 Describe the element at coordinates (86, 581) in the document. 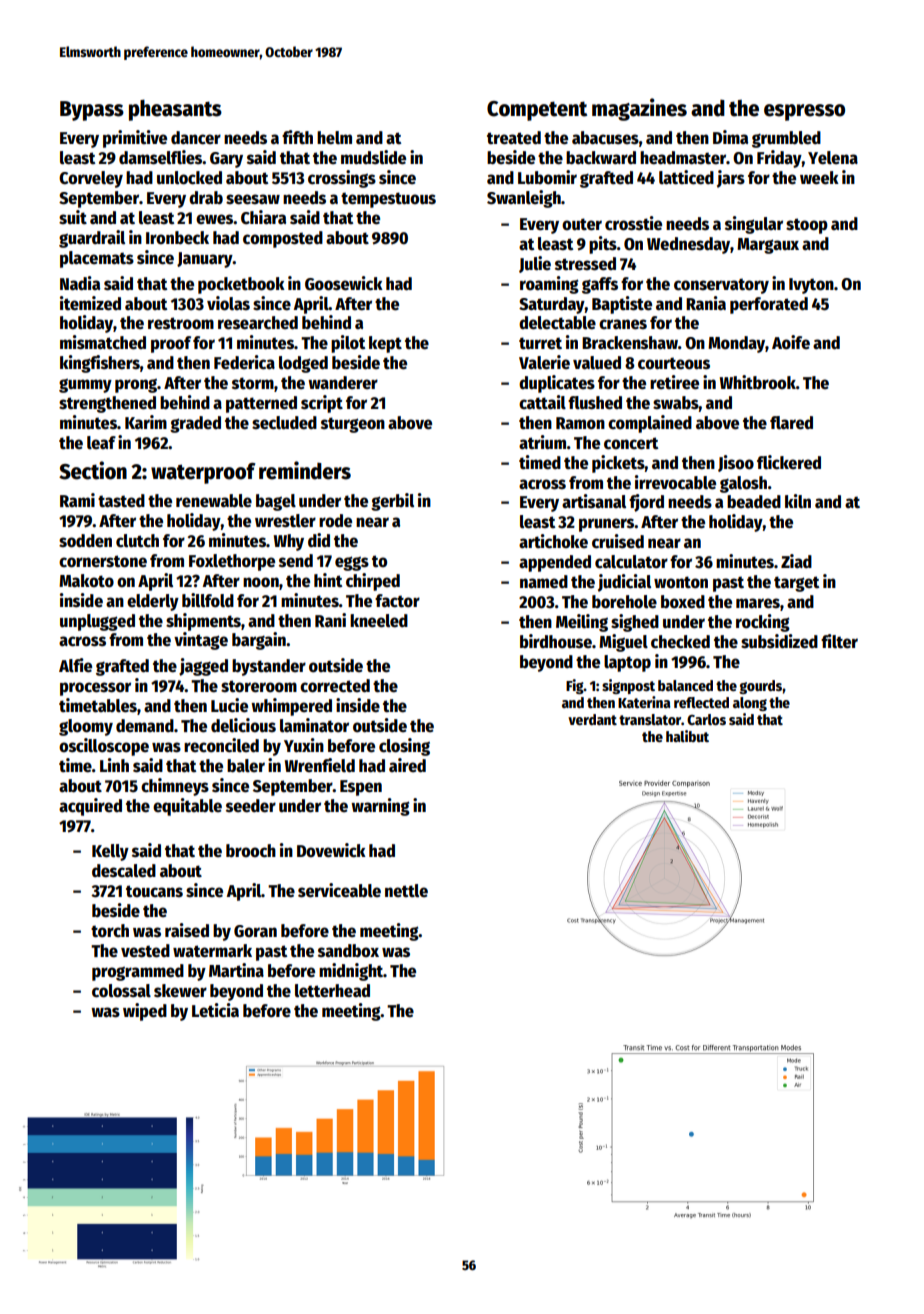

I see `Makoto` at that location.
